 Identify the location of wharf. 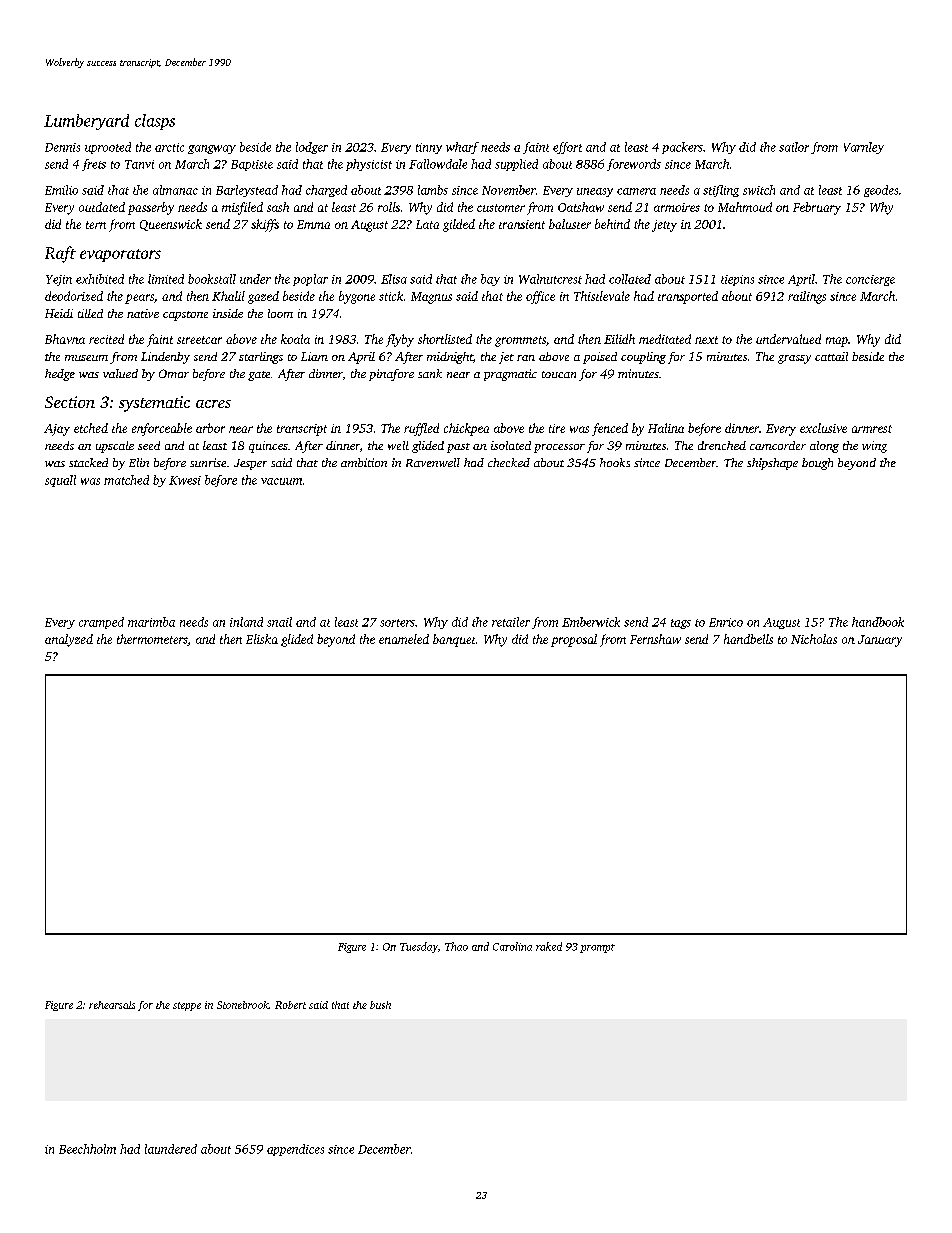
(462, 148).
